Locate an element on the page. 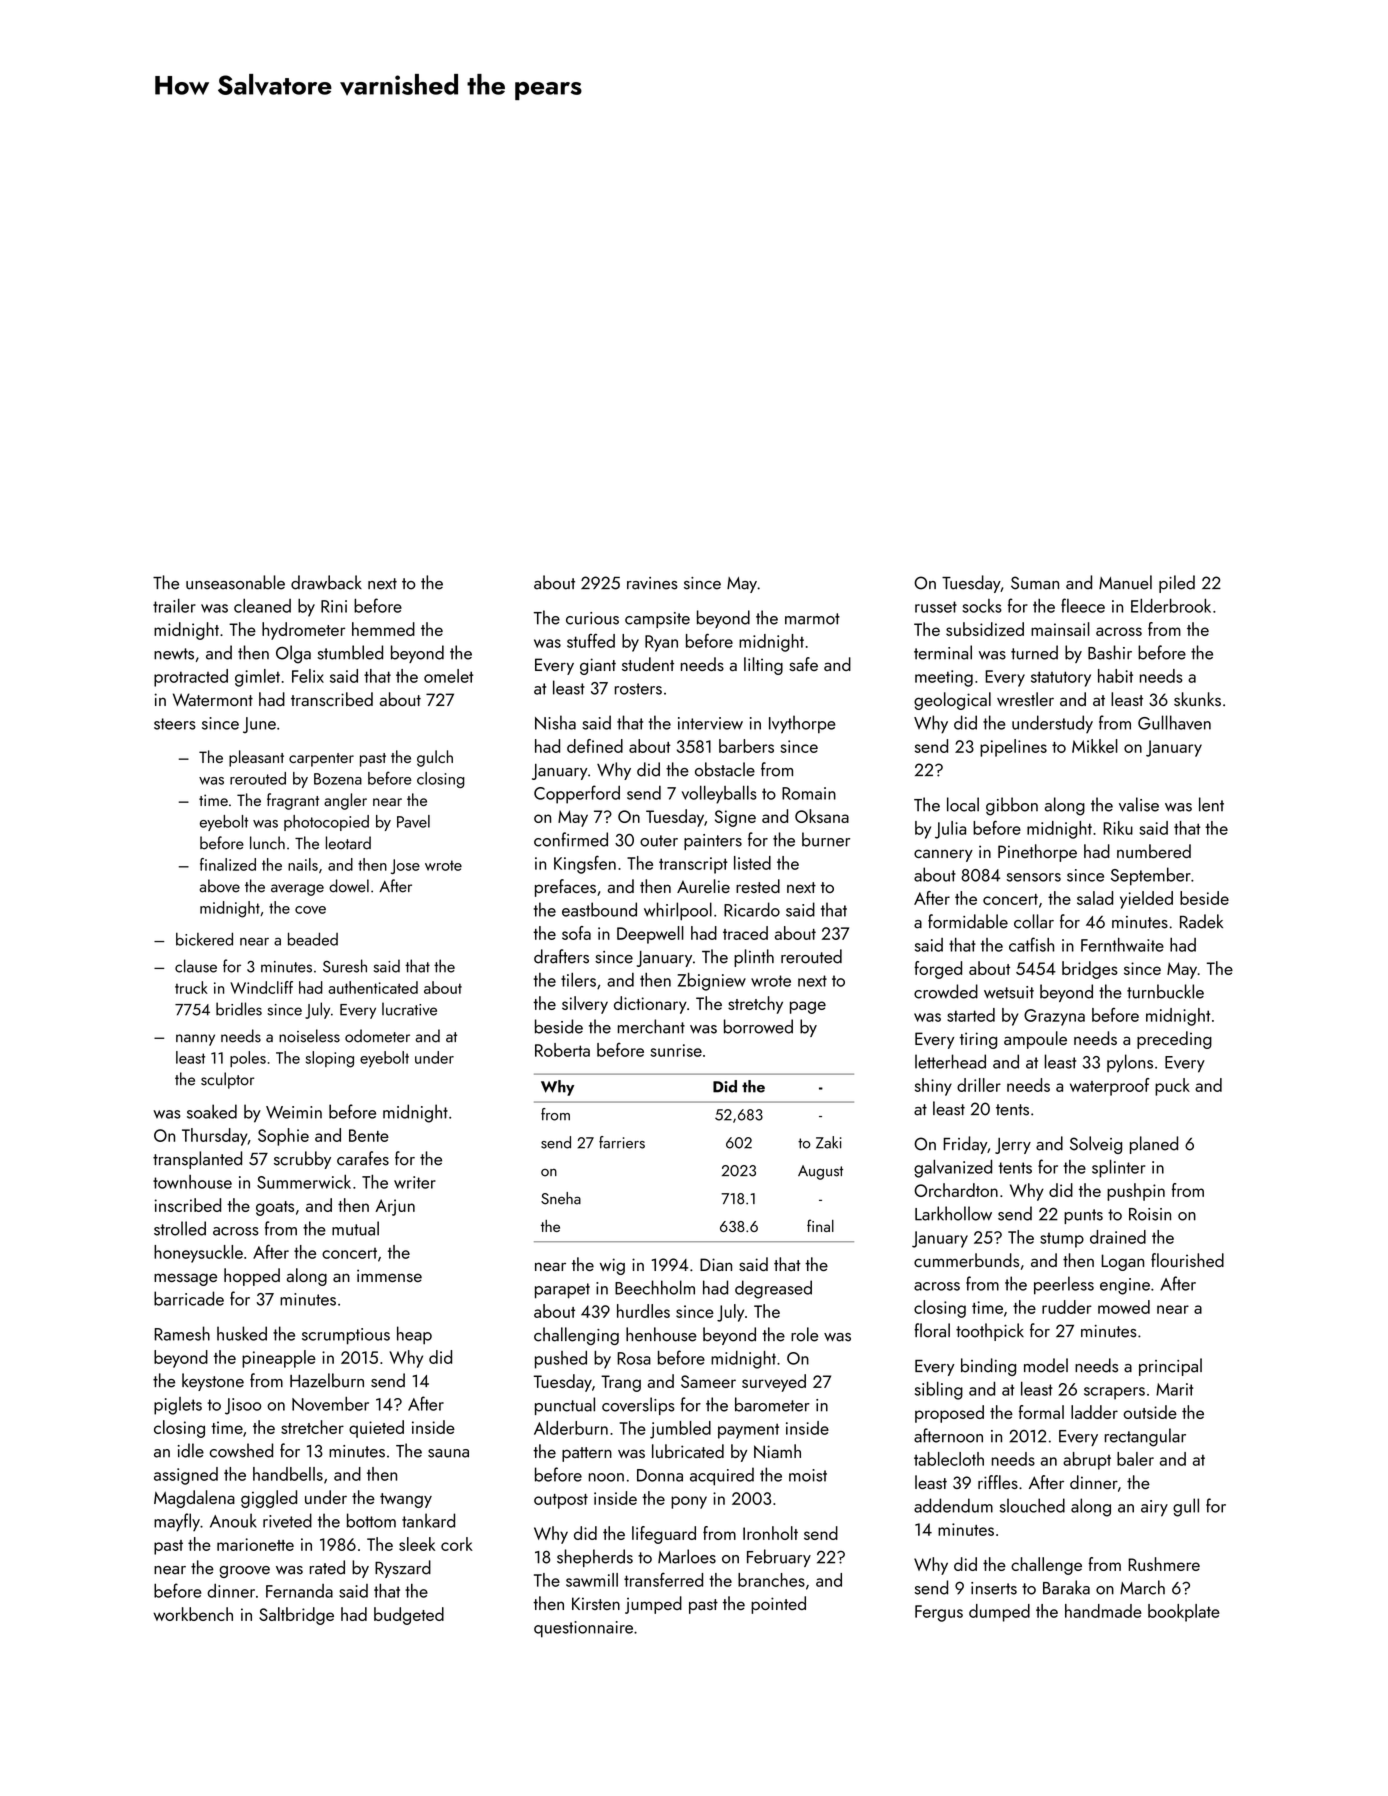 This image has height=1796, width=1388. unseasonable is located at coordinates (235, 582).
